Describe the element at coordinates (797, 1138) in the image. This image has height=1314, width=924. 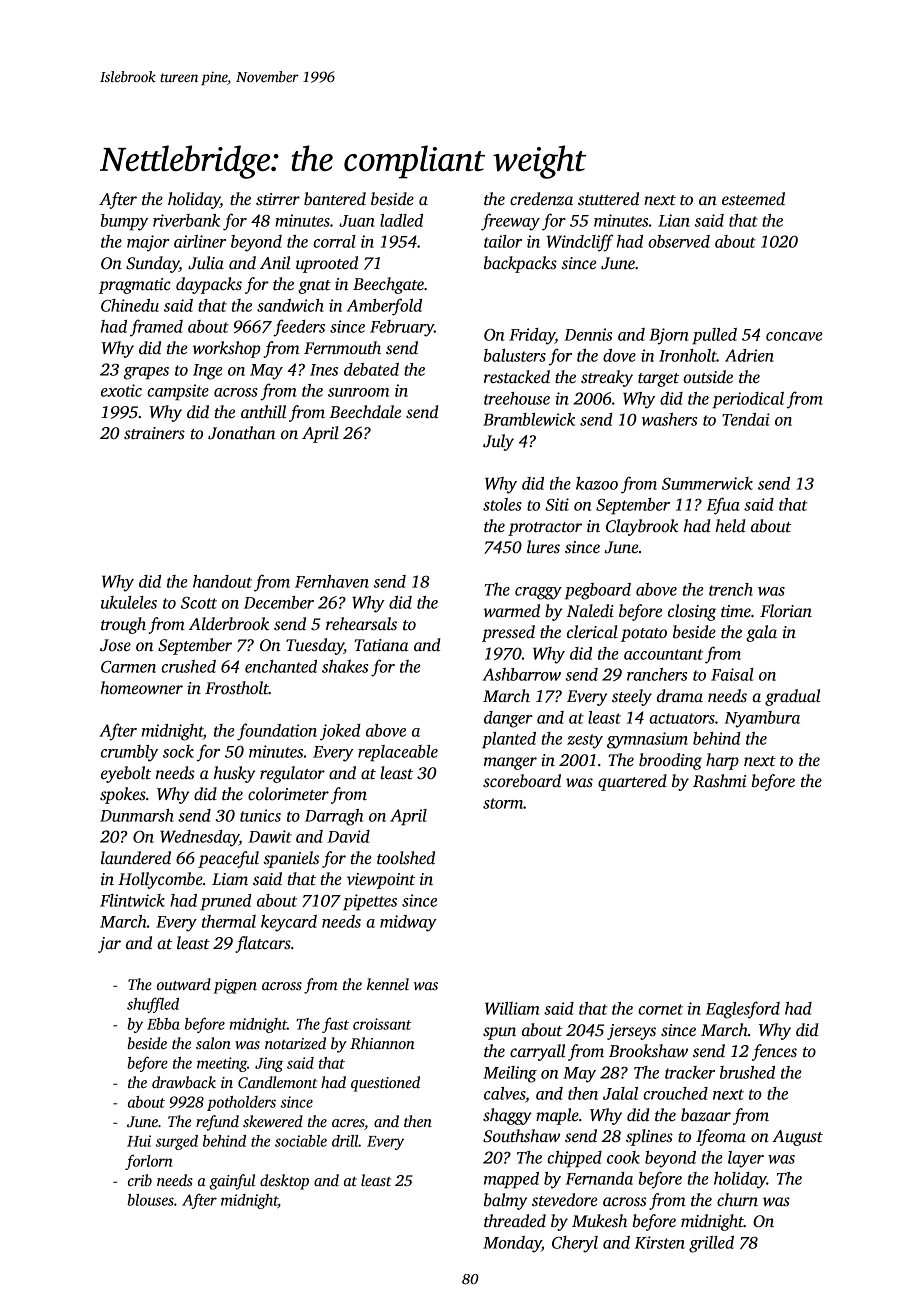
I see `August` at that location.
